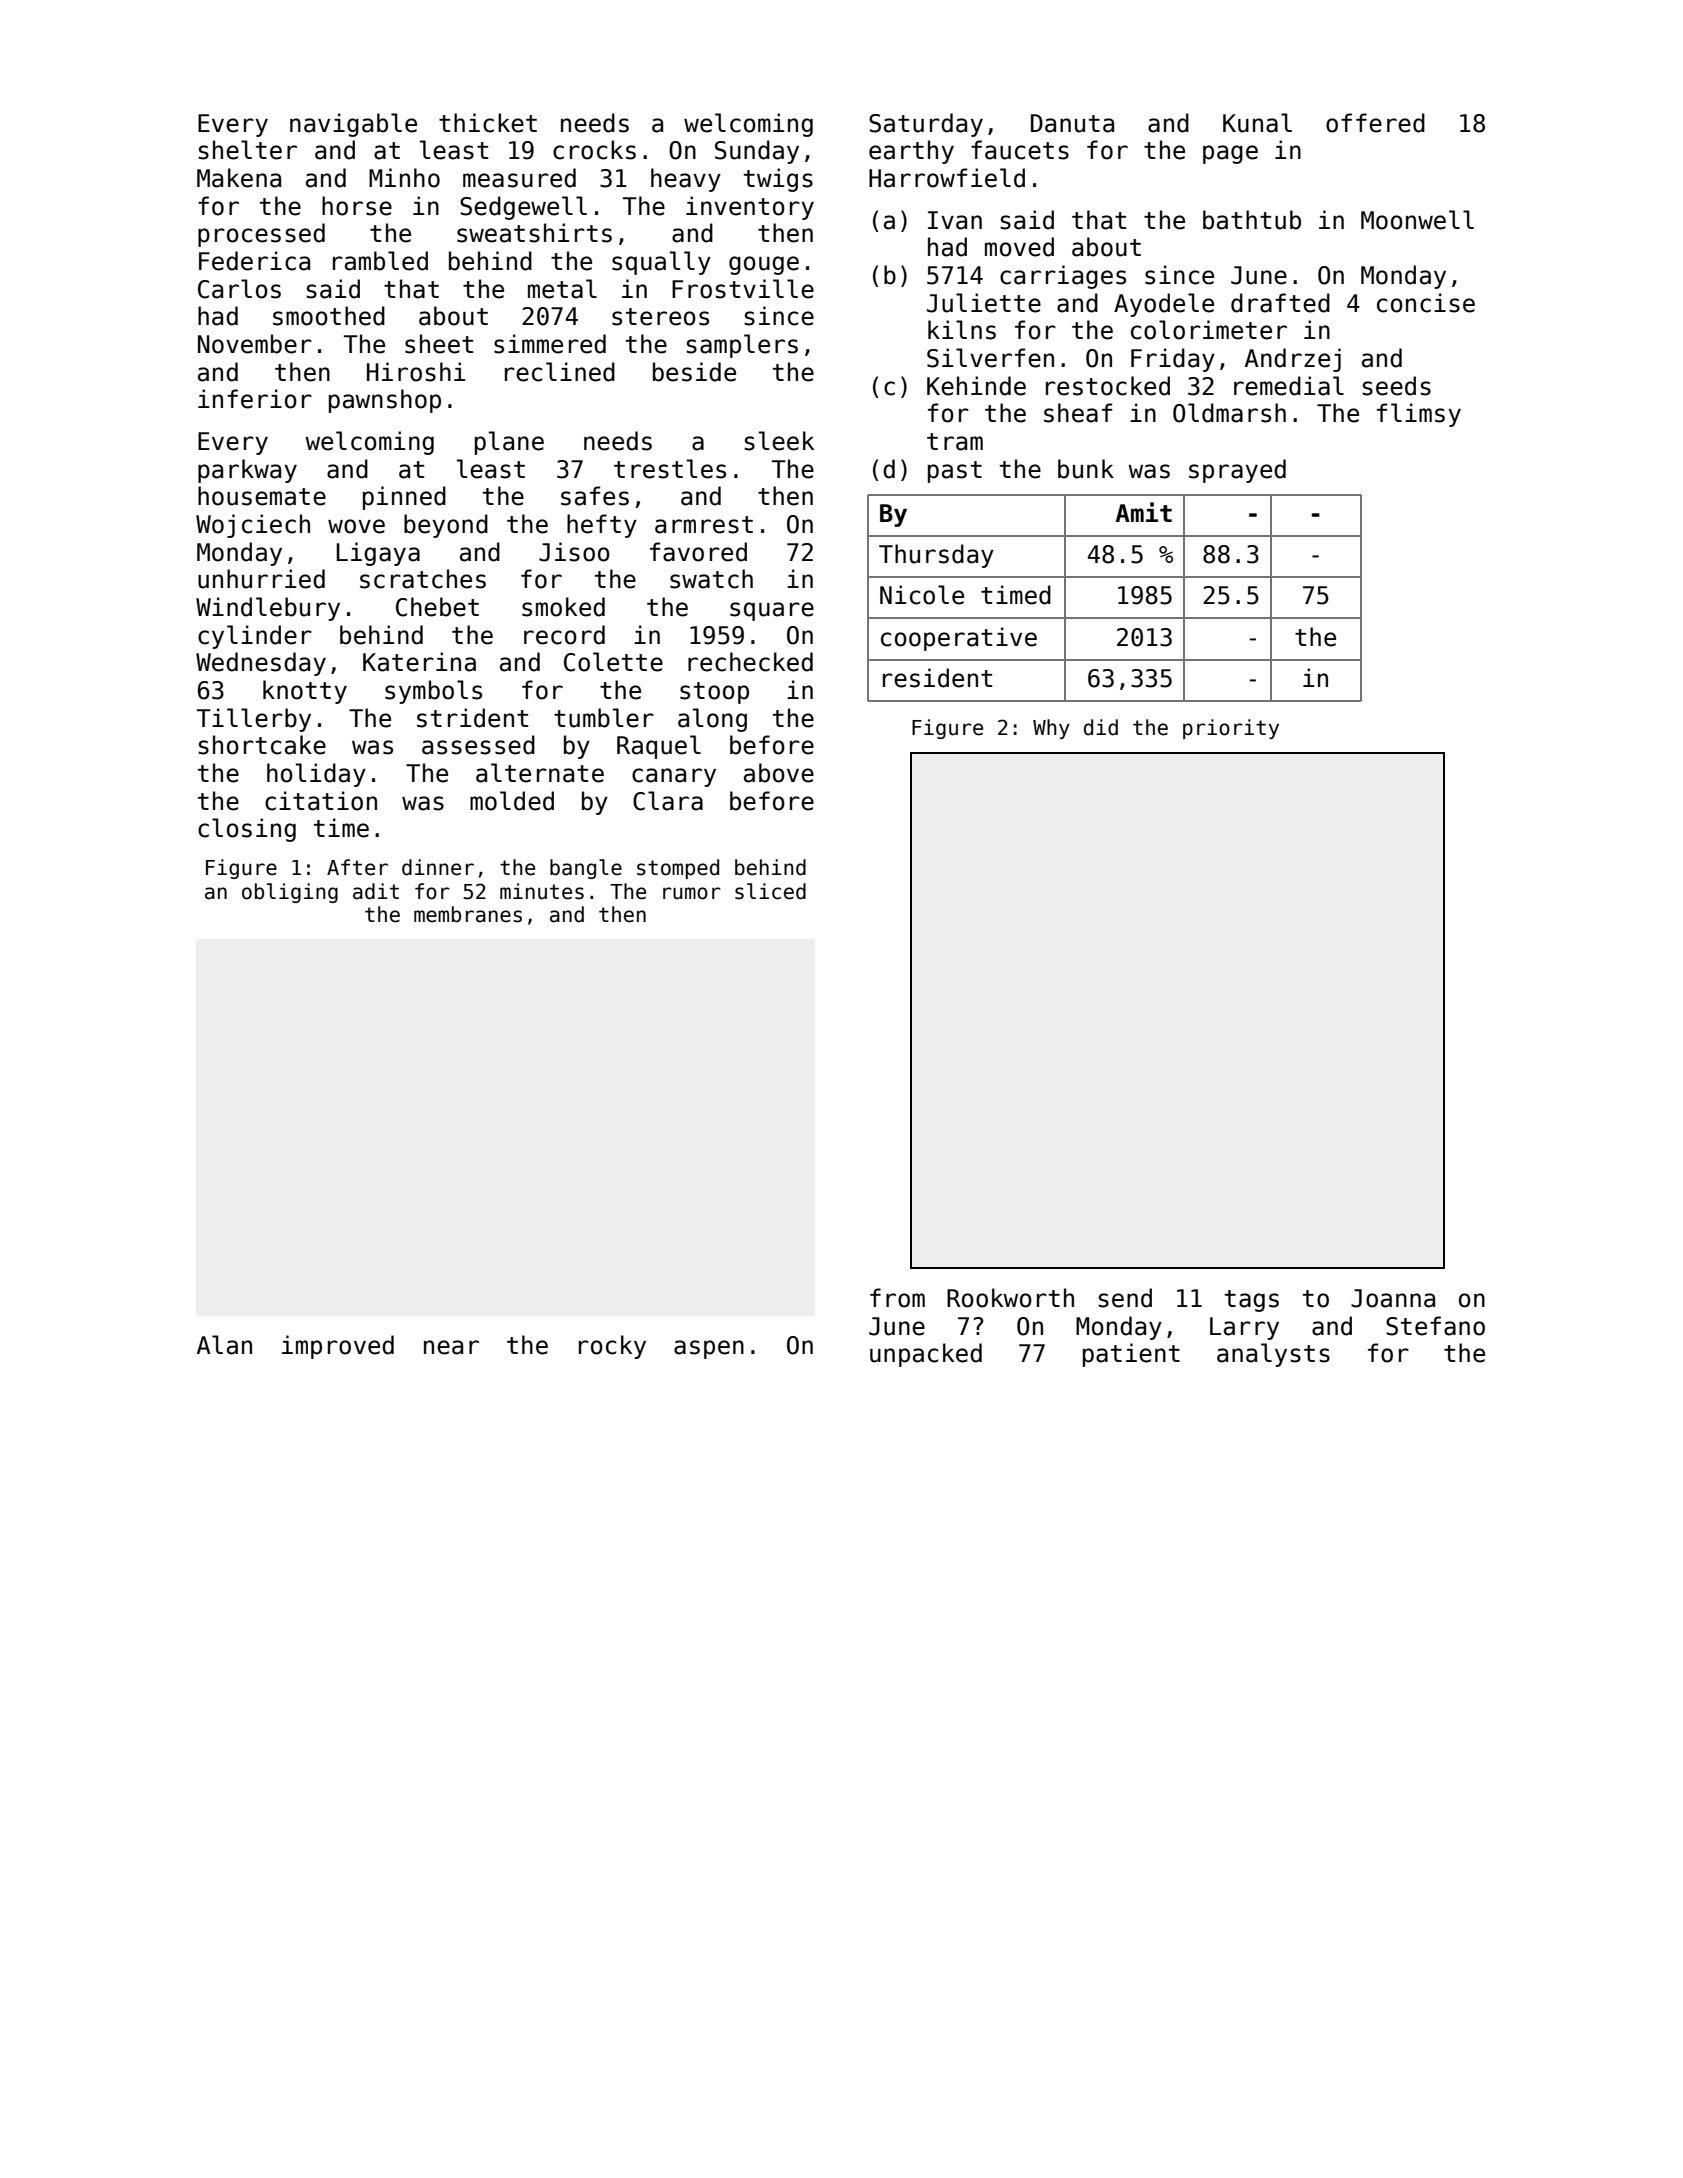 This page has height=2178, width=1683. Describe the element at coordinates (955, 472) in the page. I see `past` at that location.
